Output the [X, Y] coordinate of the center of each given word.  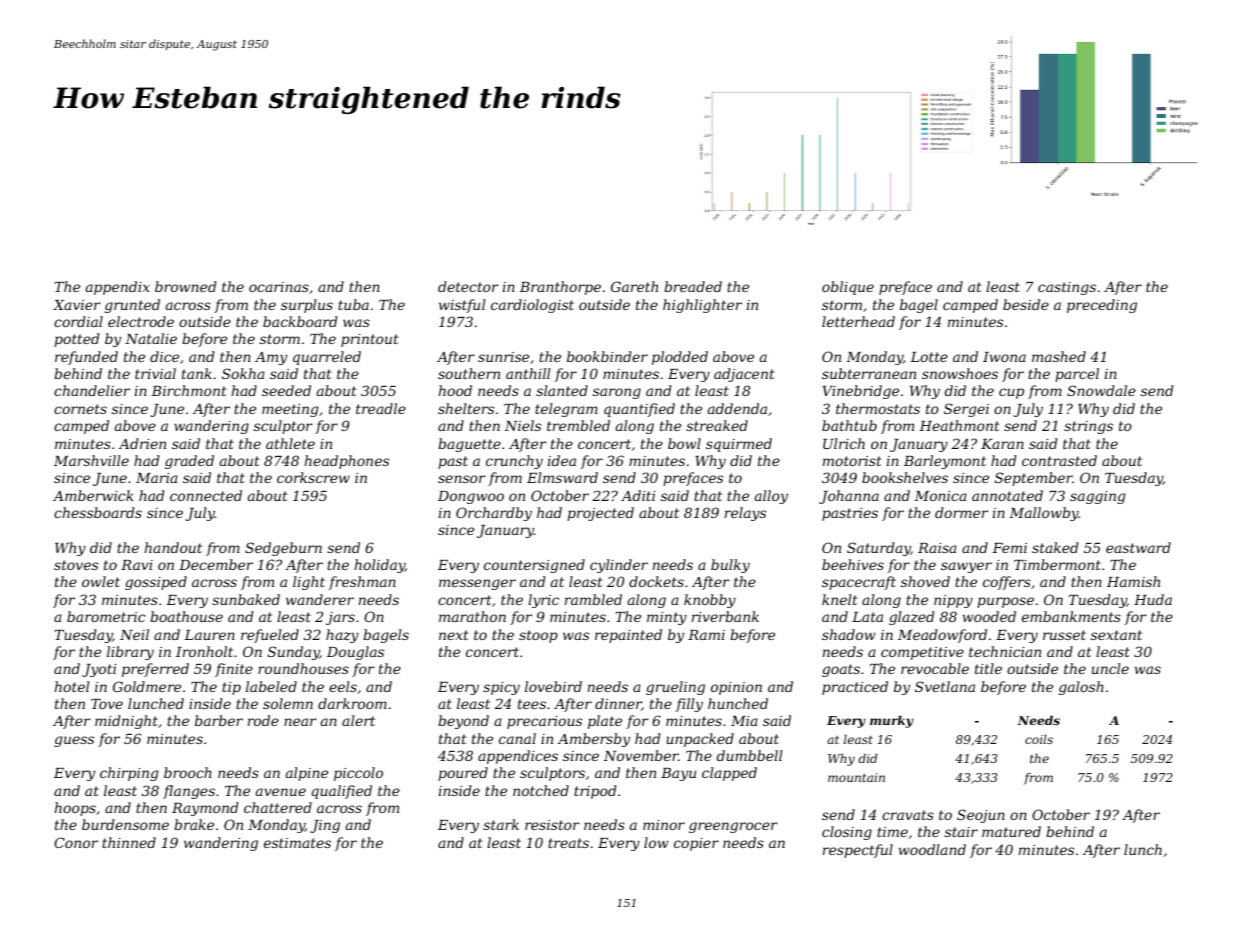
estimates [297, 843]
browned [185, 286]
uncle [1110, 668]
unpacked [700, 740]
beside [1026, 304]
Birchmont [189, 390]
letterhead [858, 321]
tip [231, 688]
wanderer [320, 599]
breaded [693, 286]
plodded [680, 358]
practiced [855, 688]
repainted [628, 636]
